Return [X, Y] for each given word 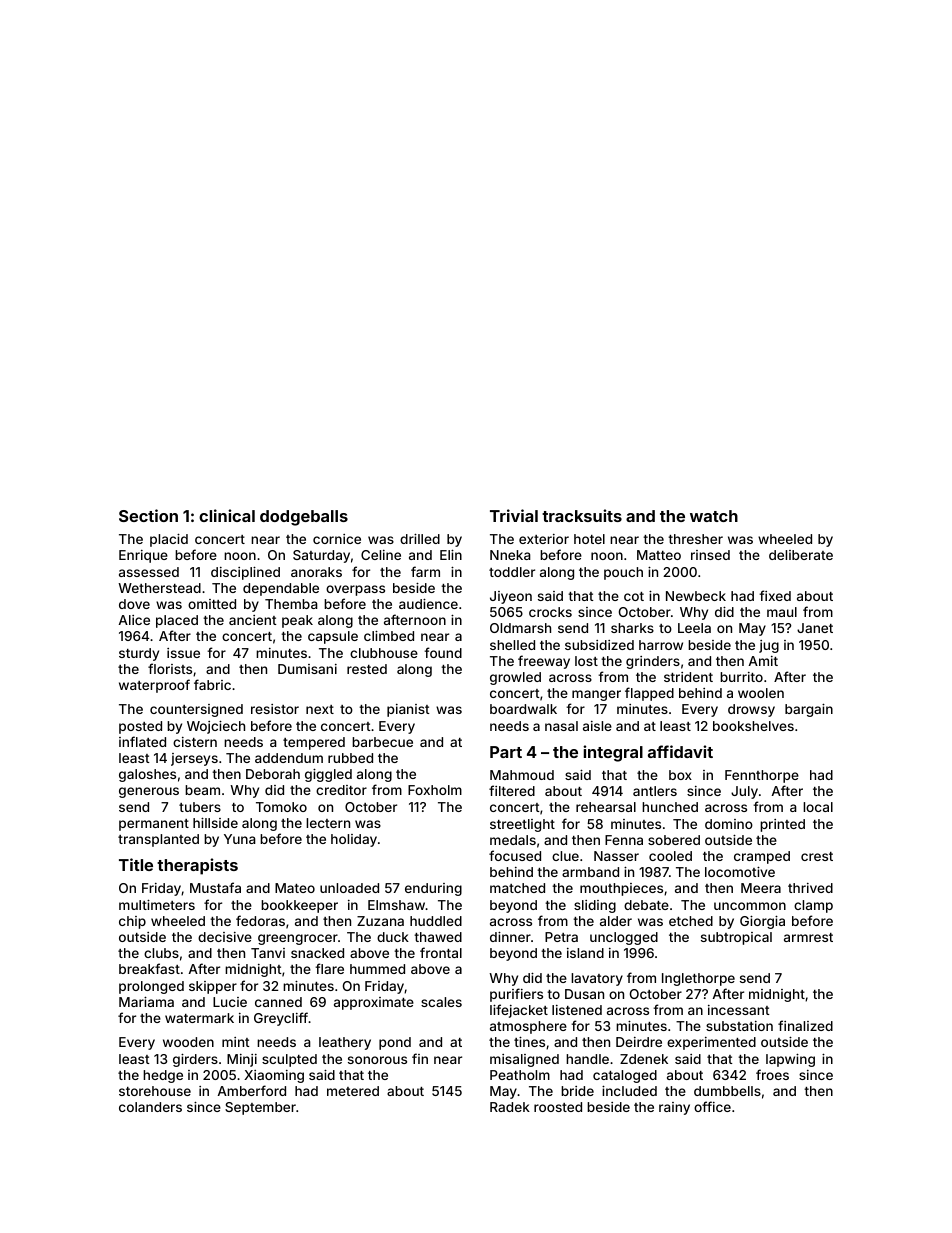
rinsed [710, 555]
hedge [163, 1076]
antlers [655, 791]
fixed [775, 595]
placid [169, 540]
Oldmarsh [520, 628]
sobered [674, 840]
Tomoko [281, 807]
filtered [512, 790]
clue [565, 856]
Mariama [146, 1001]
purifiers [516, 995]
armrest [808, 937]
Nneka [510, 555]
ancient [253, 620]
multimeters [157, 904]
